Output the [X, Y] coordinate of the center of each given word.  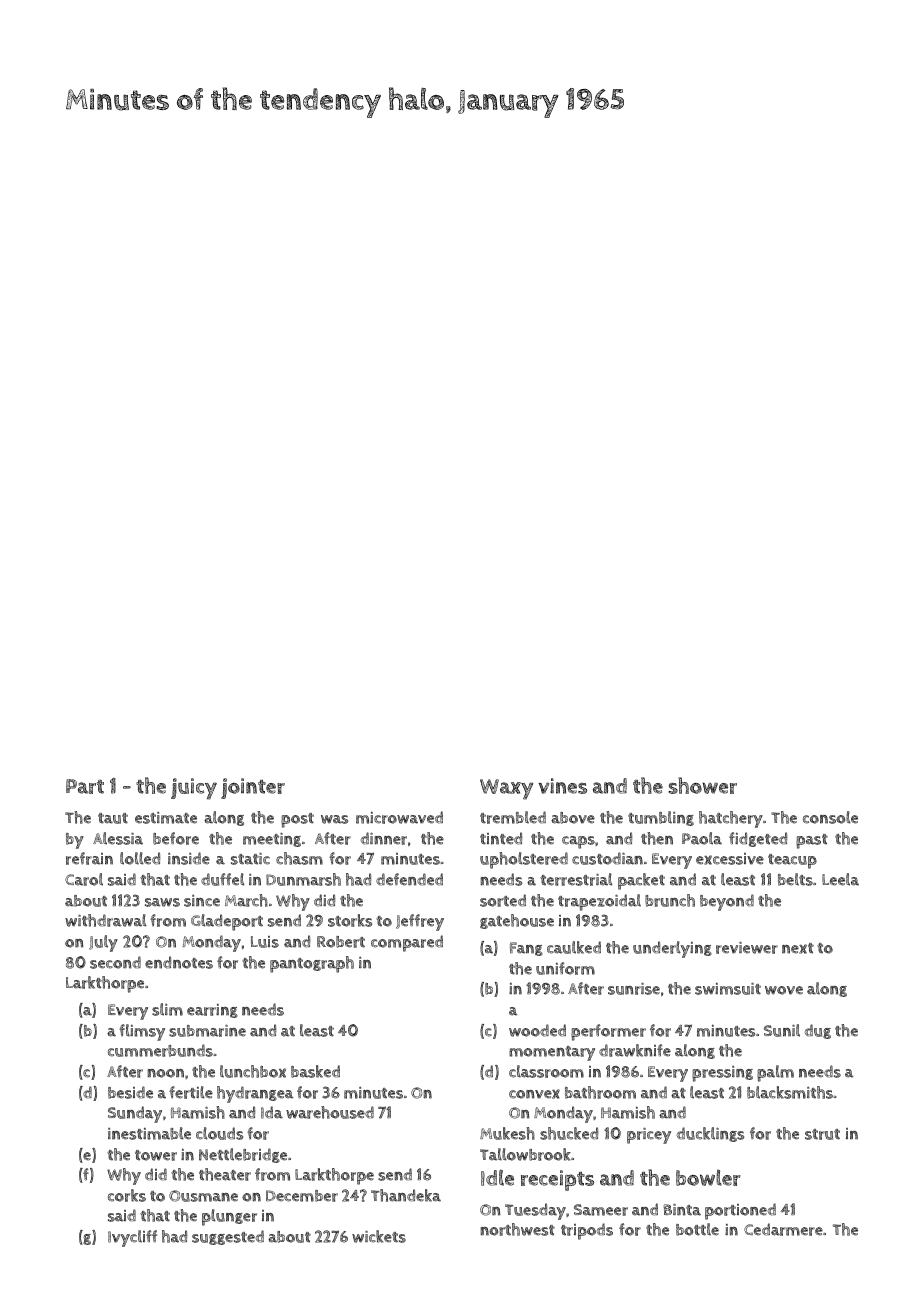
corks [127, 1195]
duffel [223, 879]
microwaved [399, 817]
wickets [379, 1236]
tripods [587, 1231]
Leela [840, 879]
